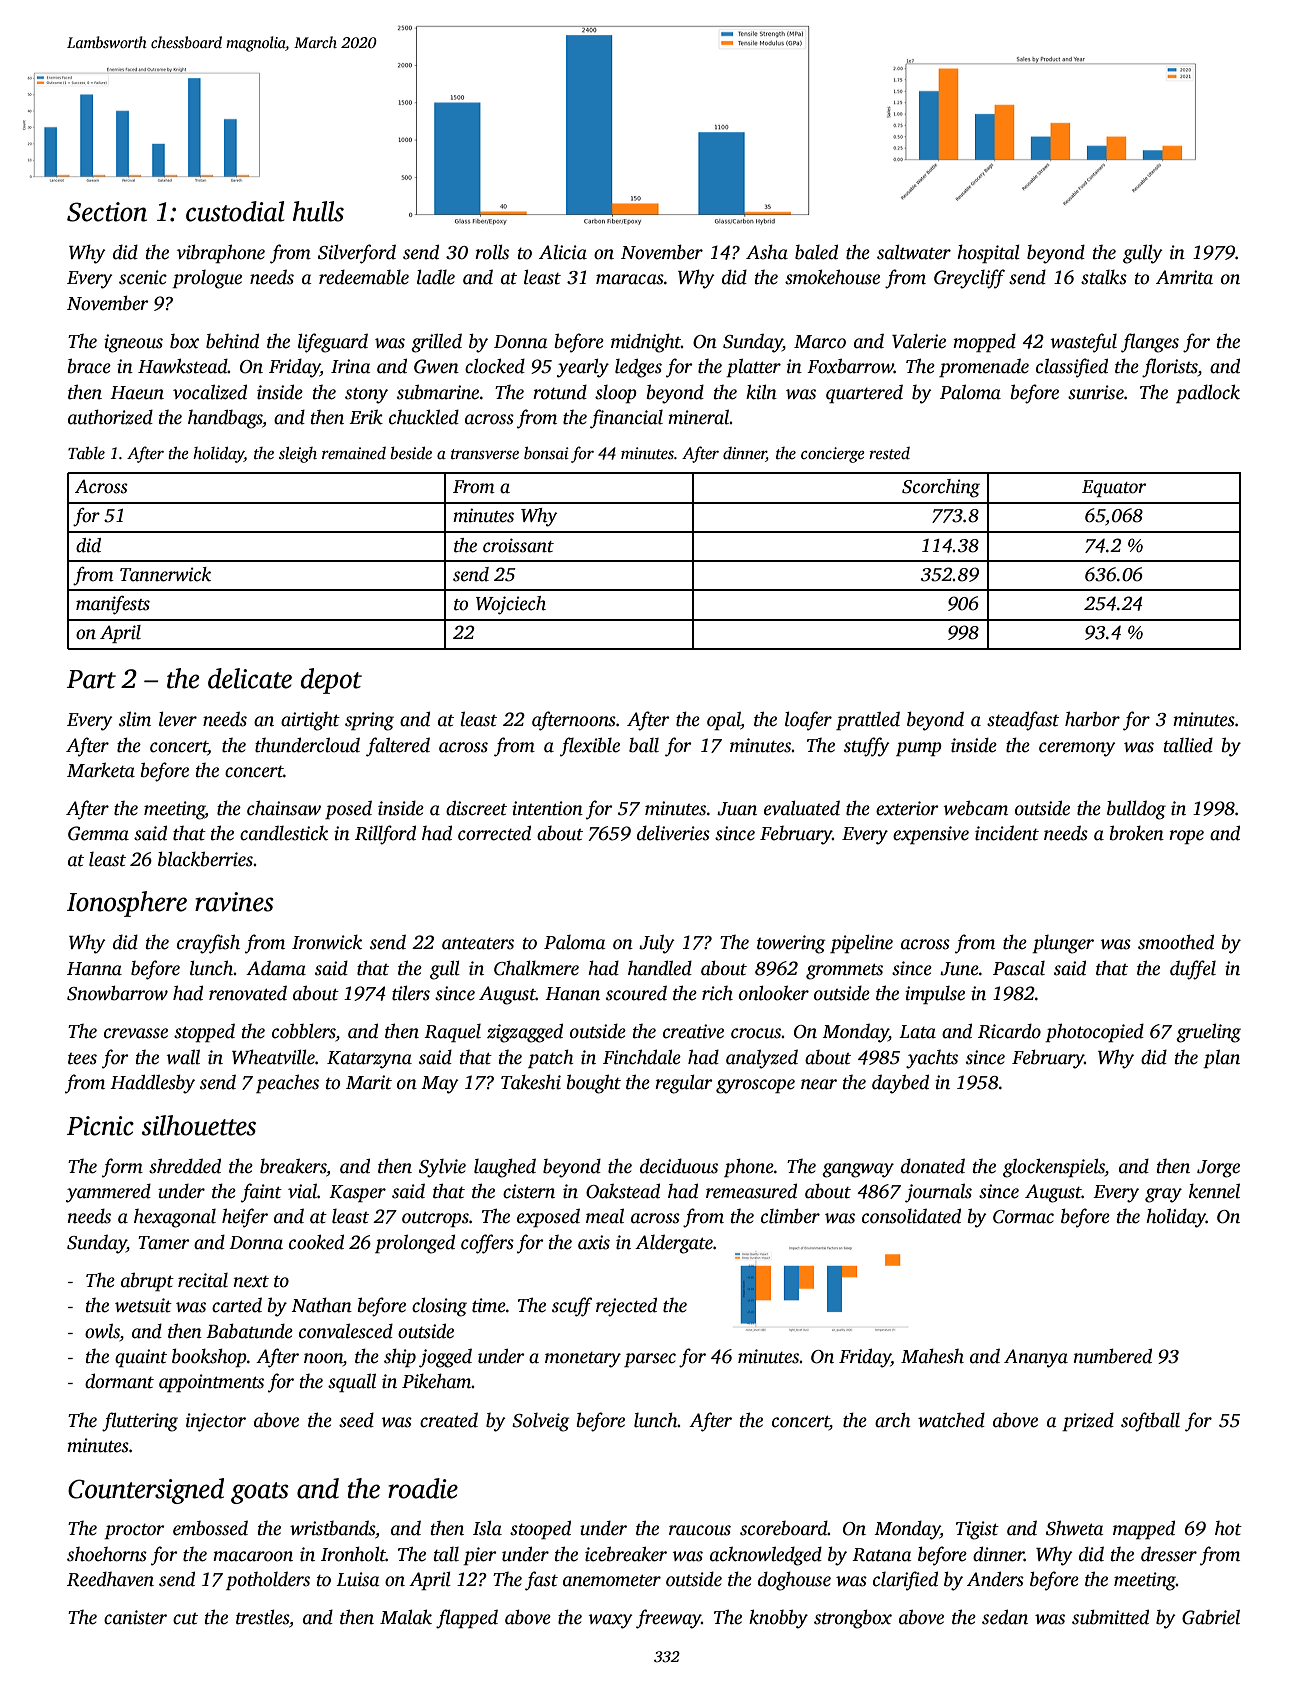 Image resolution: width=1308 pixels, height=1693 pixels. What do you see at coordinates (673, 833) in the image?
I see `deliveries` at bounding box center [673, 833].
